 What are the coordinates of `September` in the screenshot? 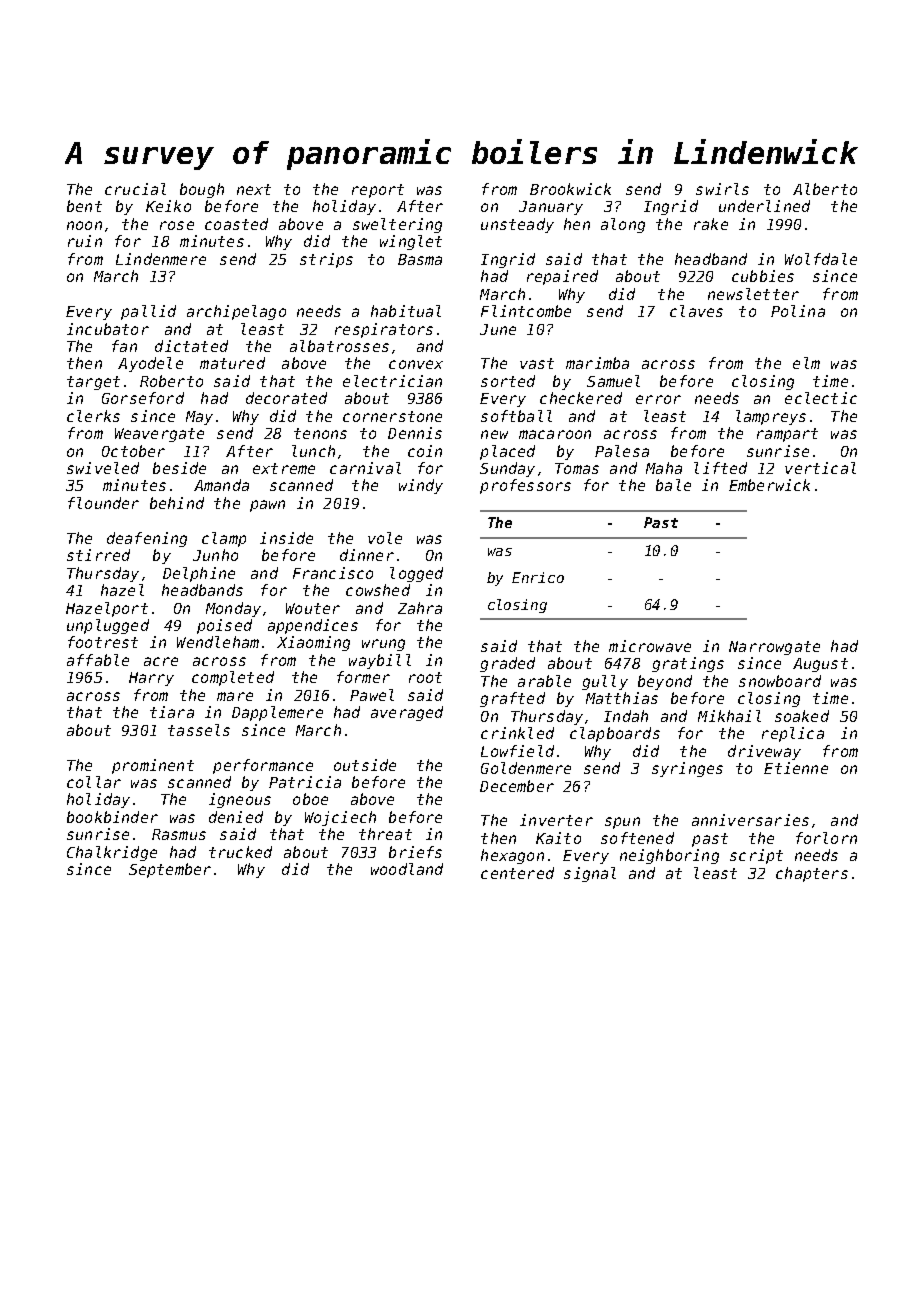 It's located at (170, 870).
